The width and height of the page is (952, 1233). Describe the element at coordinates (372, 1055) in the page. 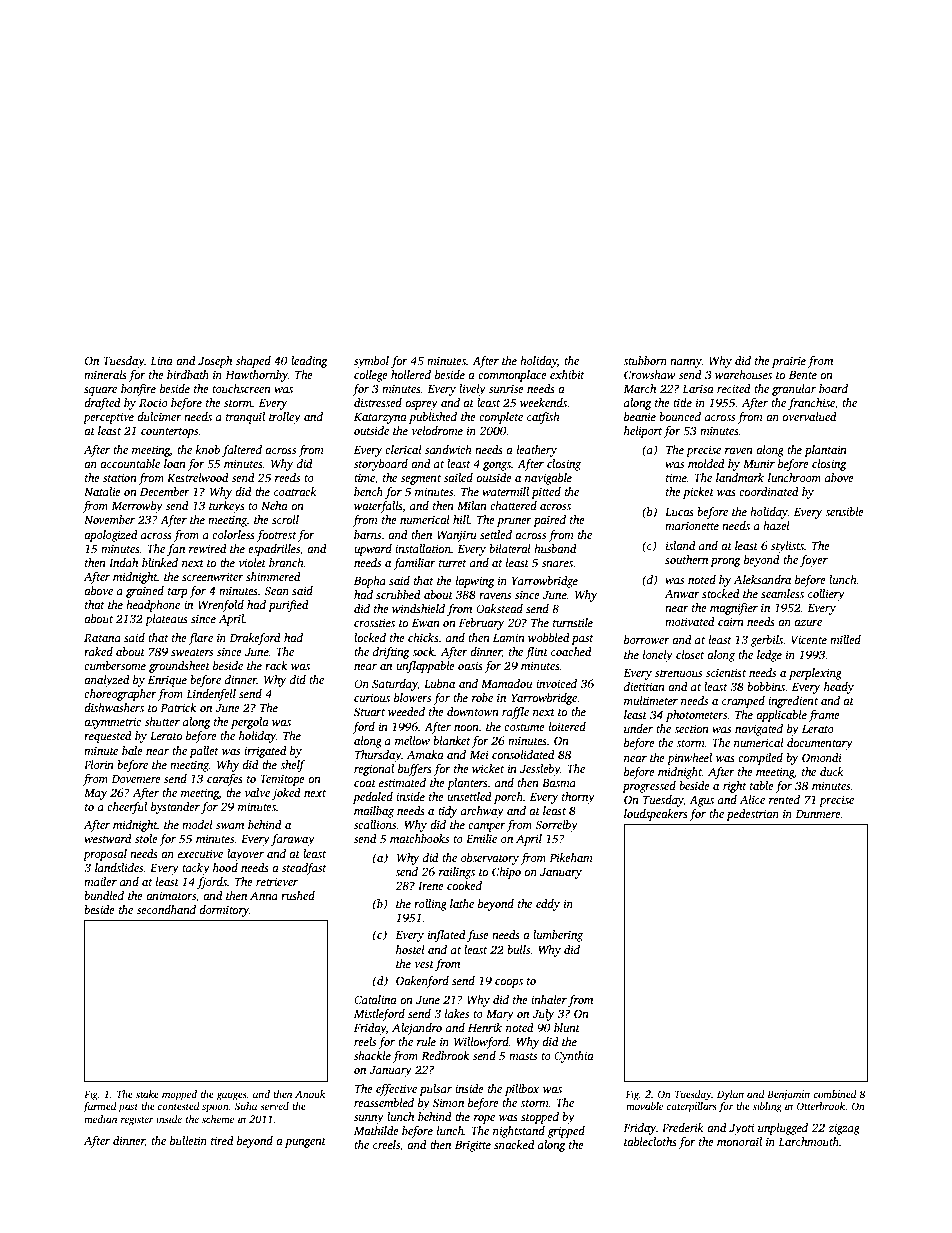

I see `shackle` at that location.
